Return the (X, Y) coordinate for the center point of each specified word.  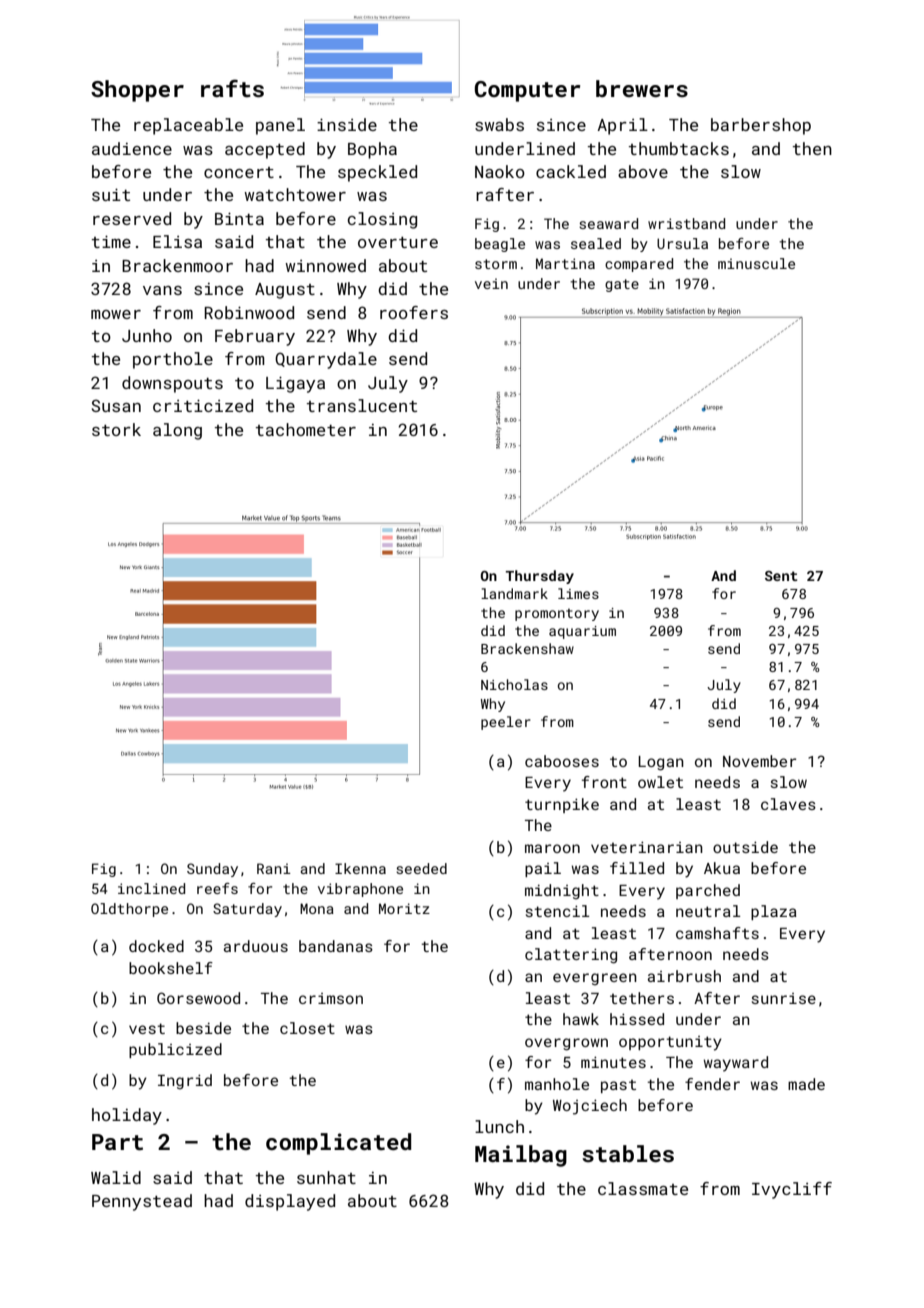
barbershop (761, 126)
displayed (290, 1202)
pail (543, 869)
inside (347, 124)
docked (156, 946)
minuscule (756, 263)
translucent (362, 405)
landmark (514, 593)
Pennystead (142, 1202)
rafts (232, 88)
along (177, 431)
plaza (774, 912)
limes (578, 593)
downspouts (172, 384)
